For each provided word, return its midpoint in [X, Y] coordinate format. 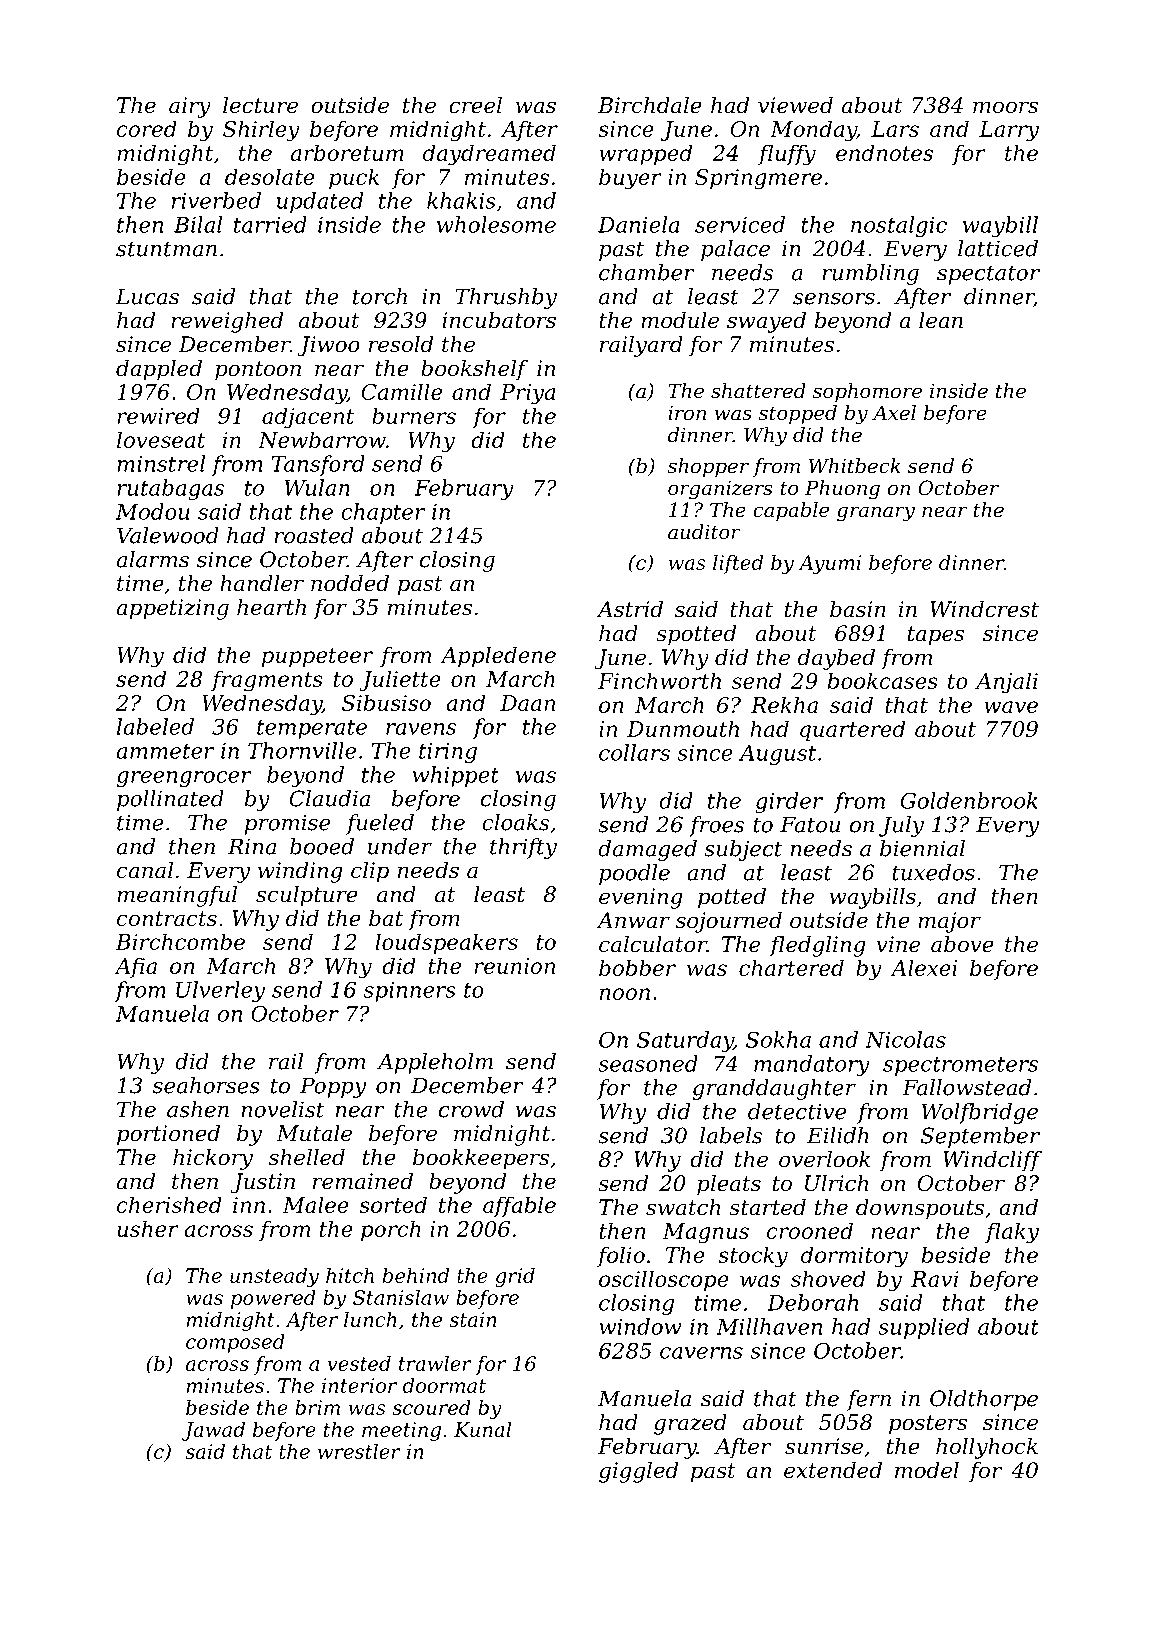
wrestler [359, 1451]
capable [791, 511]
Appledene [498, 656]
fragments [267, 681]
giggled [638, 1472]
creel [475, 105]
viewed [795, 105]
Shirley [261, 131]
